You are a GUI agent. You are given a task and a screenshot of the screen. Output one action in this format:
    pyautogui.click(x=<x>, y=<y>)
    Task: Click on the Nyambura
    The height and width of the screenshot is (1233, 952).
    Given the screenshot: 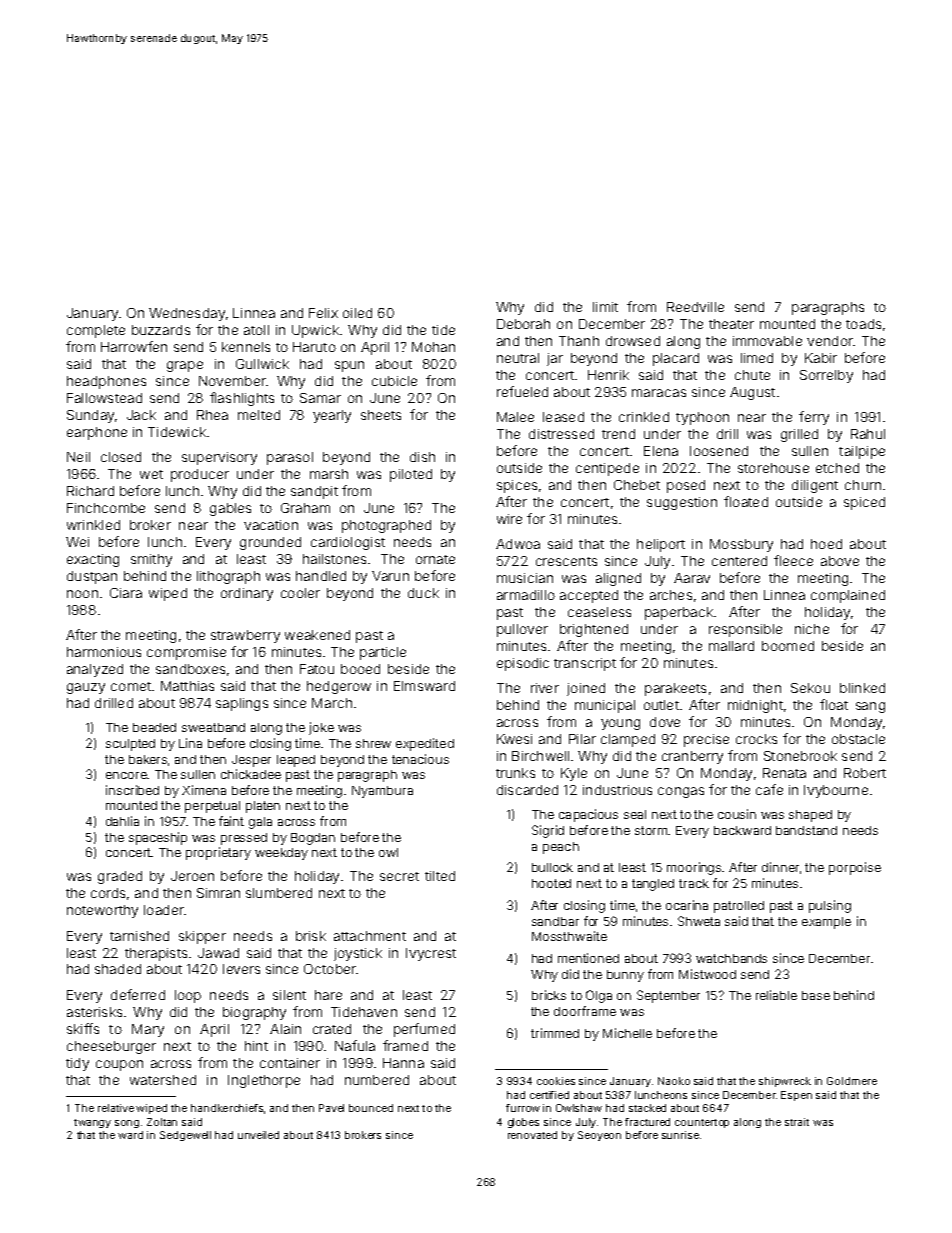 What is the action you would take?
    pyautogui.click(x=382, y=792)
